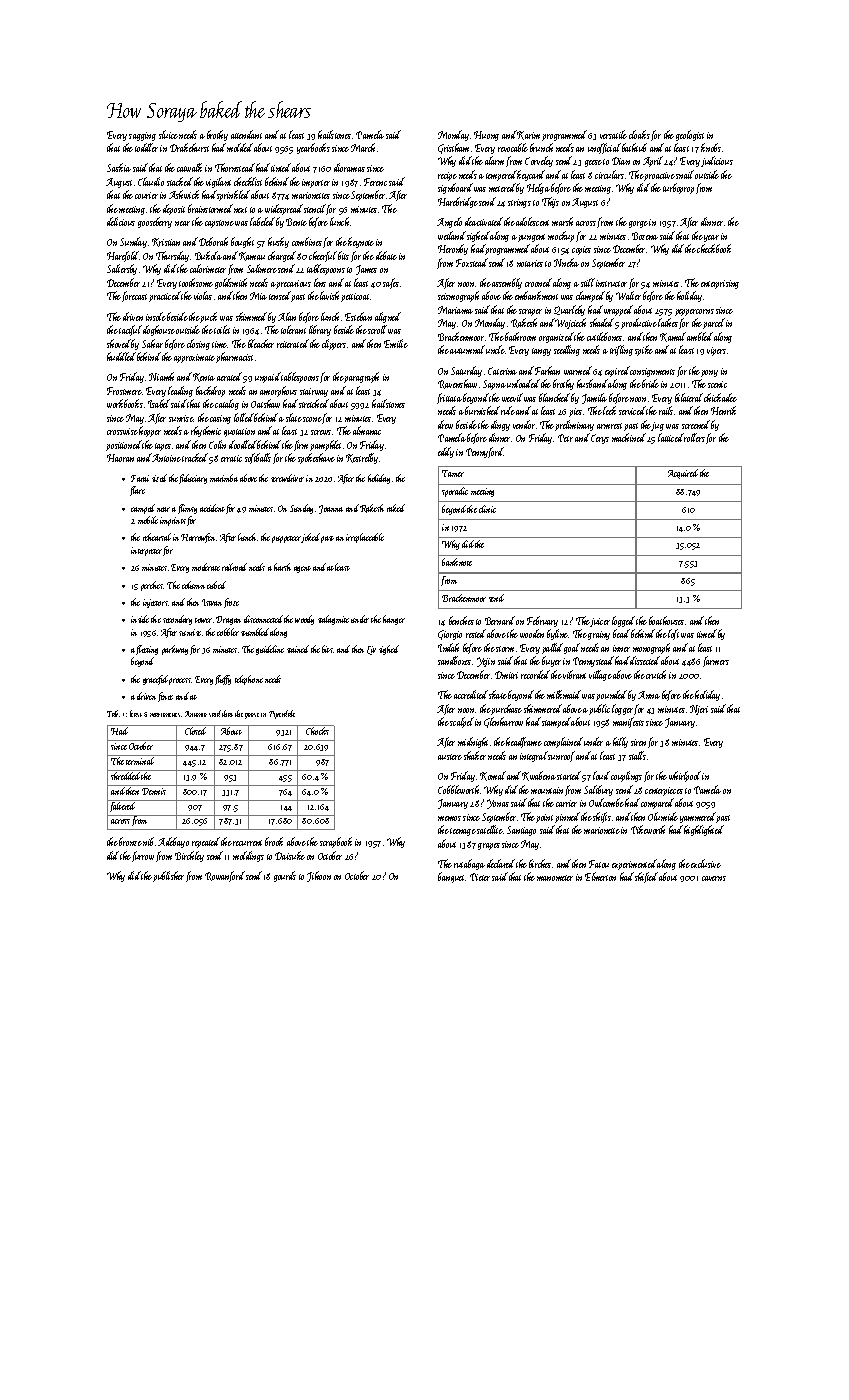 This image has height=1400, width=849. Describe the element at coordinates (714, 878) in the image. I see `caverns` at that location.
